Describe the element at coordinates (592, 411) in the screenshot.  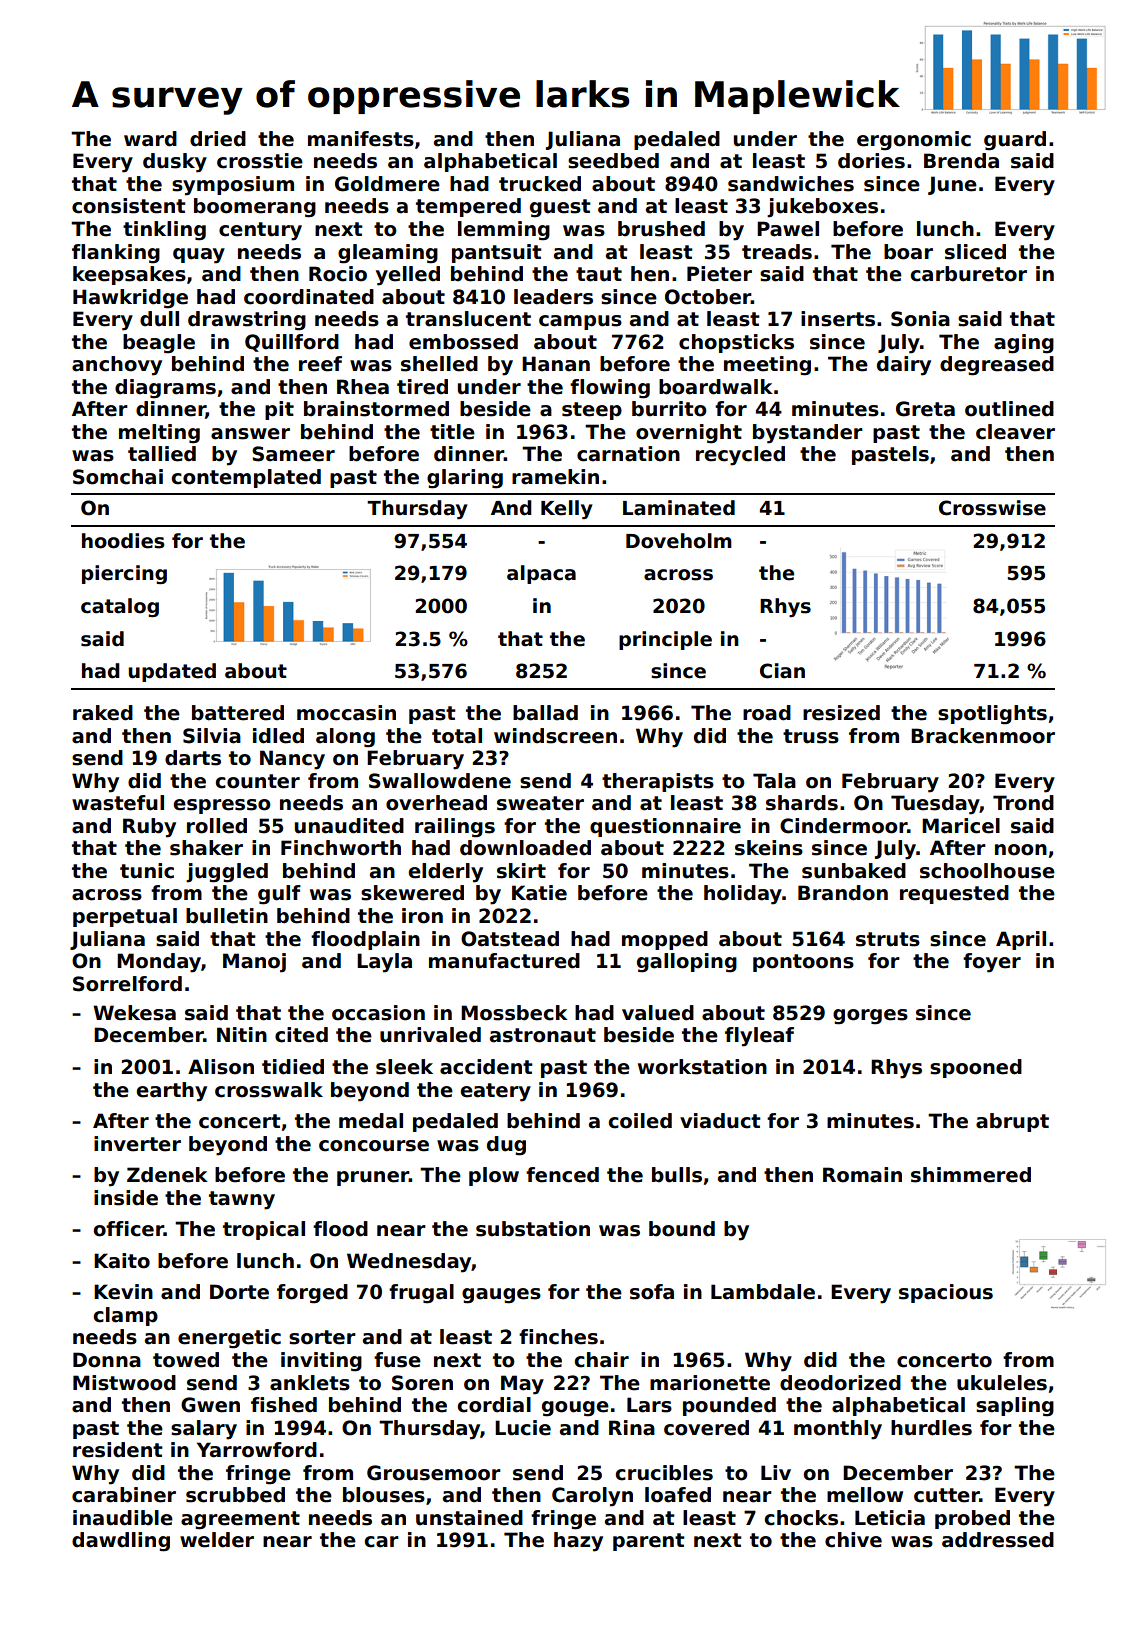
I see `steep` at that location.
